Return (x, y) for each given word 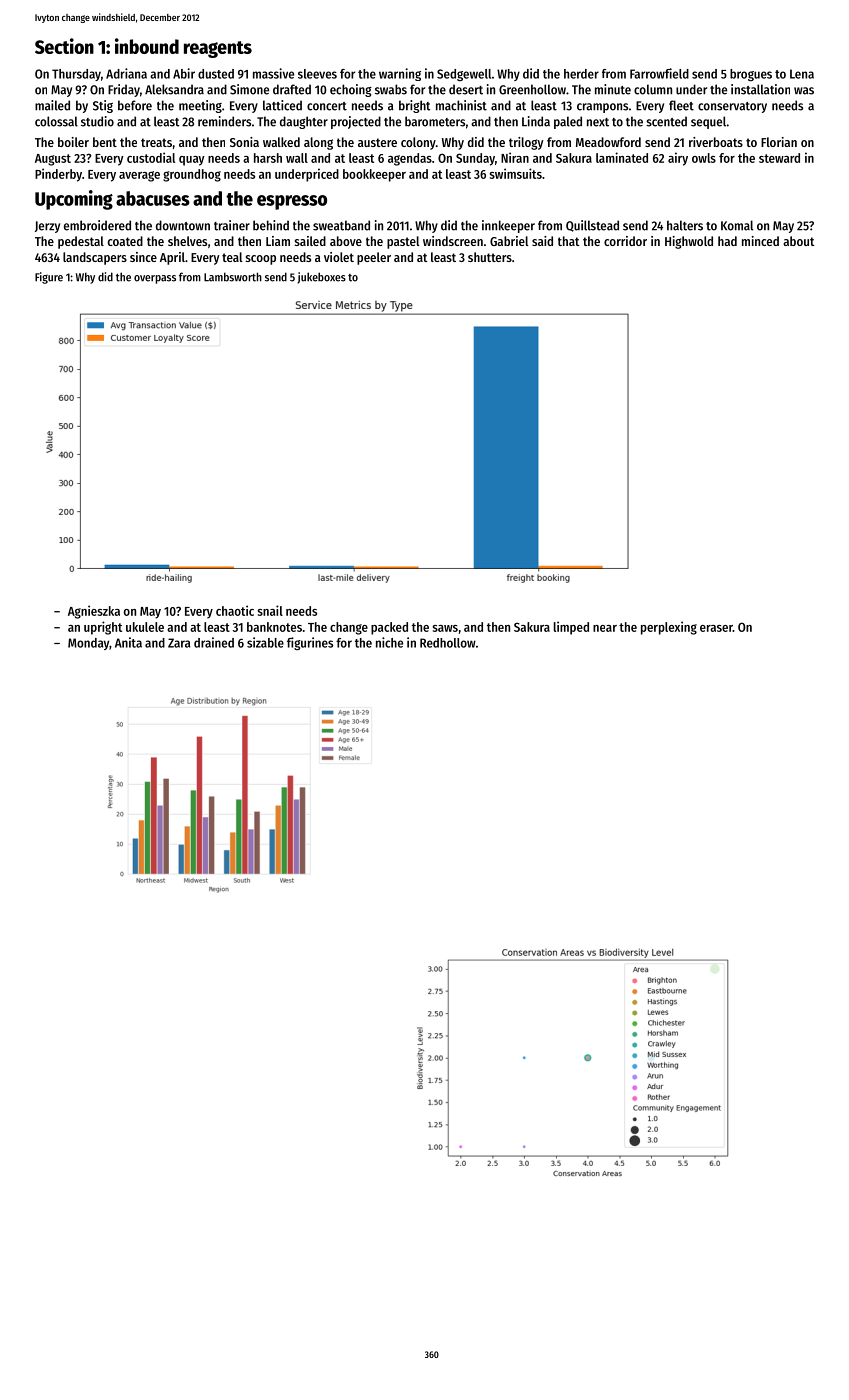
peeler (374, 258)
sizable (265, 642)
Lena (802, 74)
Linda (536, 121)
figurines (310, 643)
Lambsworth (233, 277)
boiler (73, 142)
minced (760, 241)
